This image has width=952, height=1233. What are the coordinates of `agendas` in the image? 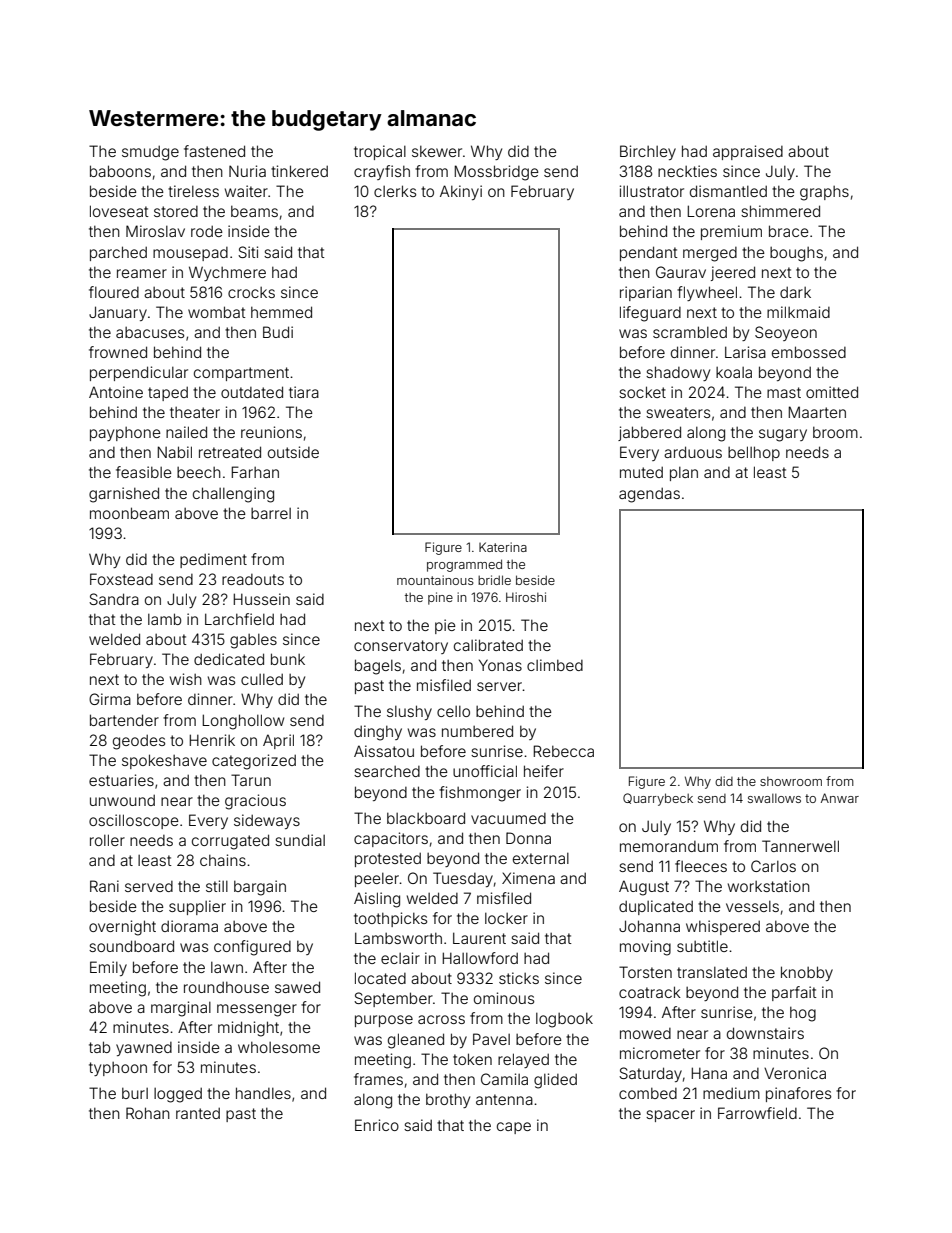 It's located at (649, 495).
